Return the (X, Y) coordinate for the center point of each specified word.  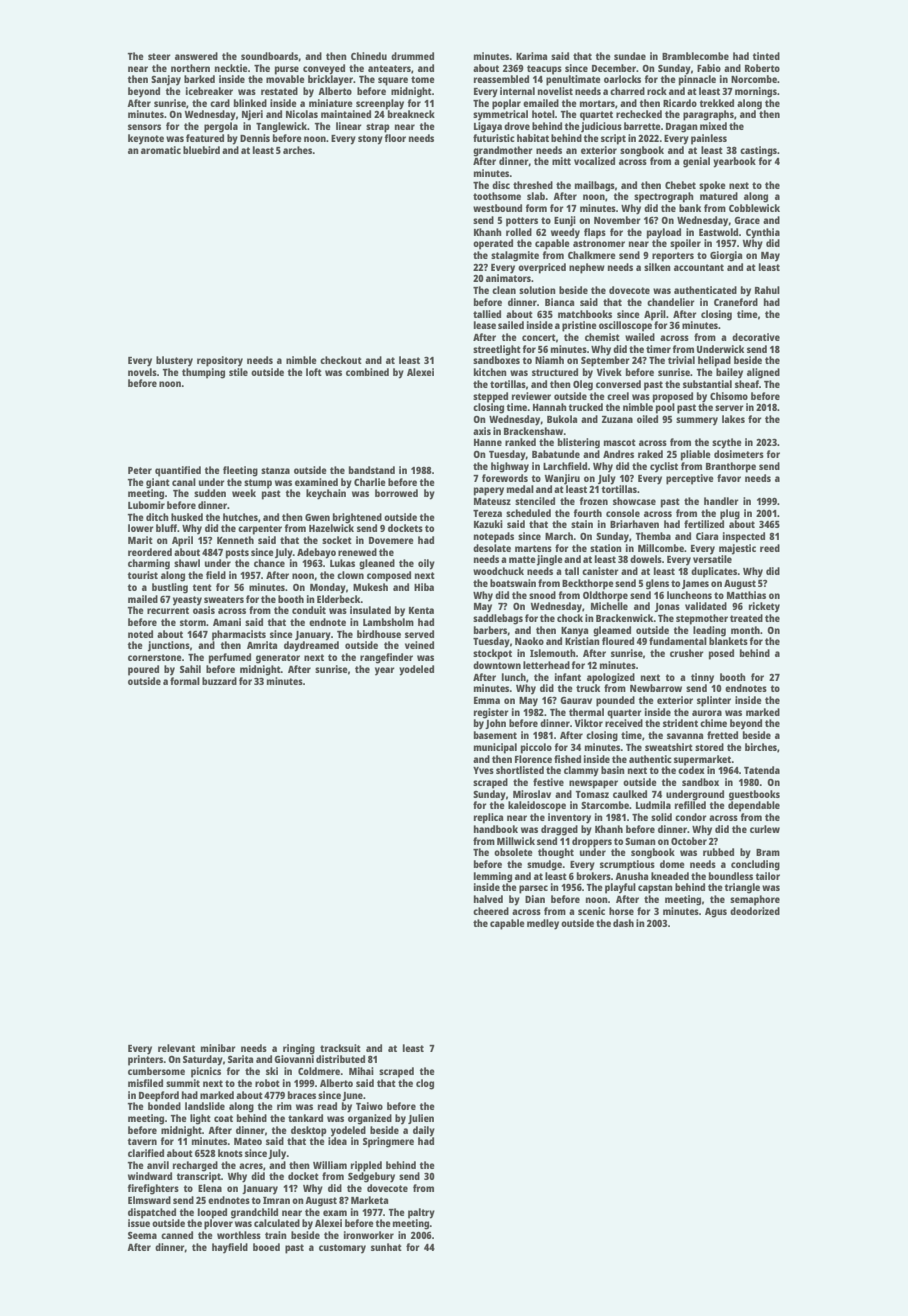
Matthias (746, 595)
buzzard (219, 681)
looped (212, 1213)
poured (143, 670)
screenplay (380, 104)
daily (424, 1131)
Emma (487, 700)
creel (618, 396)
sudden (210, 493)
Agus (716, 913)
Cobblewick (754, 208)
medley (543, 924)
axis (482, 431)
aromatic (161, 150)
